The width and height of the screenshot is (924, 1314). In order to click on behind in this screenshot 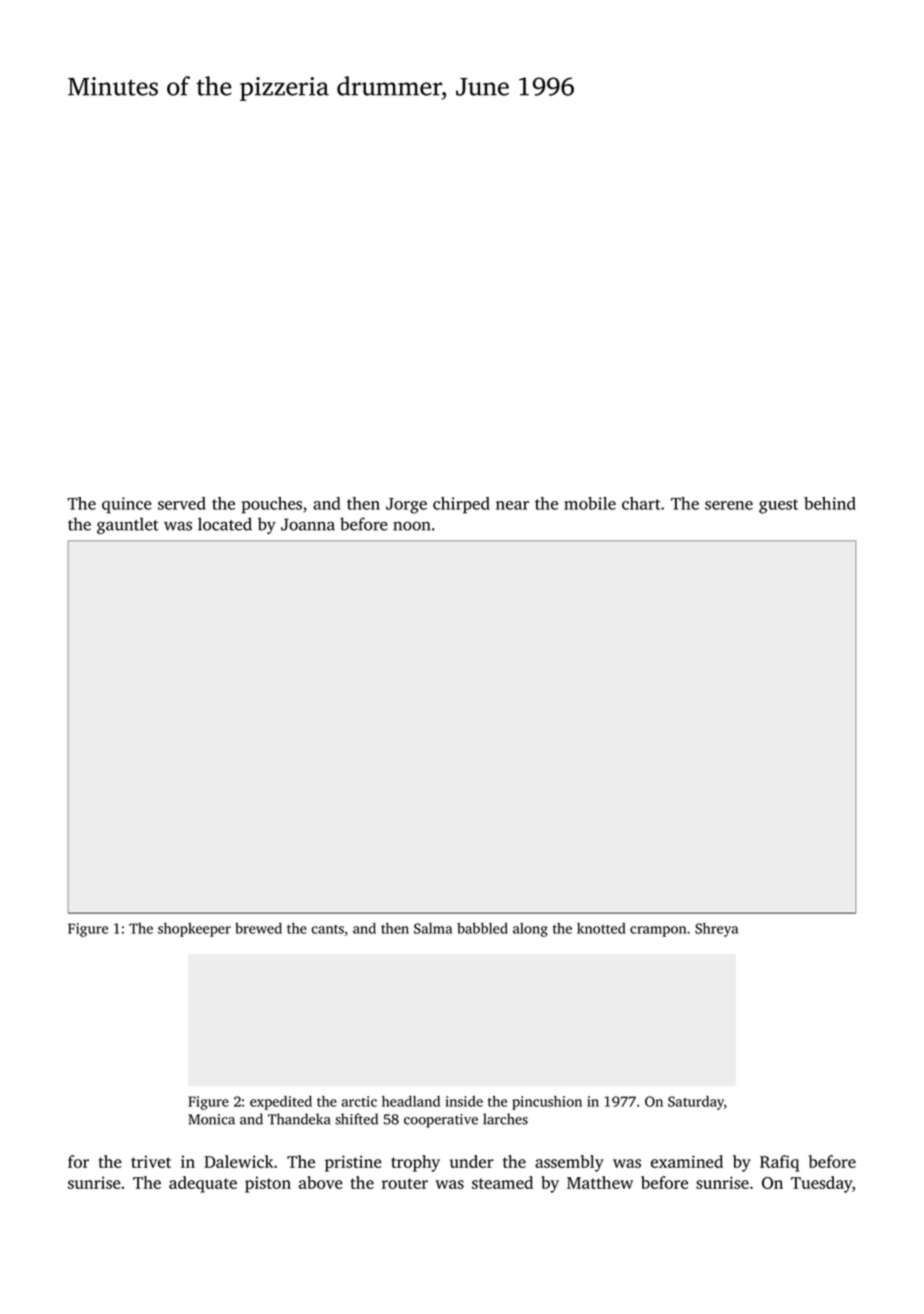, I will do `click(830, 503)`.
